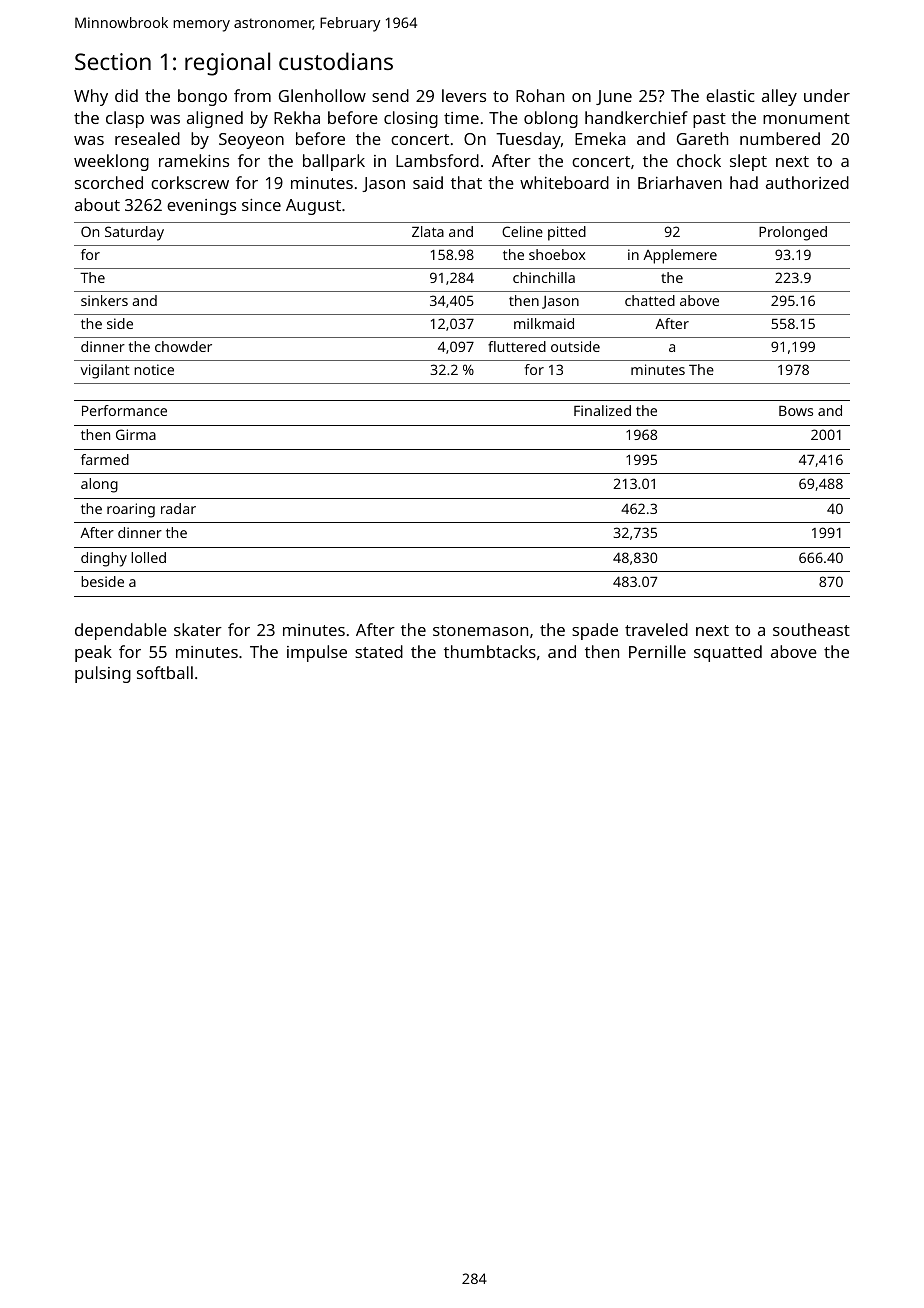 This document has width=924, height=1308. Describe the element at coordinates (113, 61) in the document. I see `Section` at that location.
